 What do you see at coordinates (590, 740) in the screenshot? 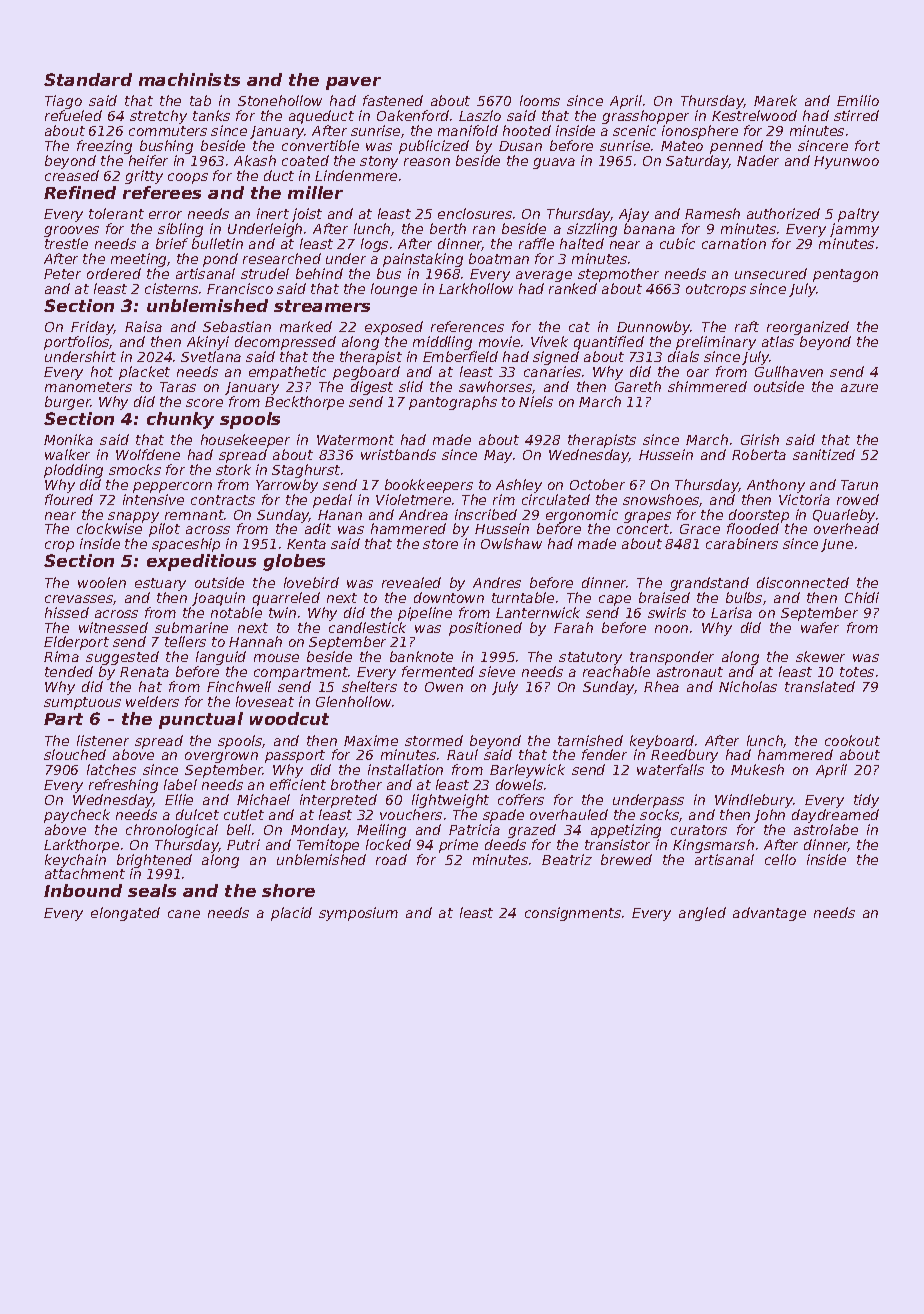
I see `tarnished` at bounding box center [590, 740].
